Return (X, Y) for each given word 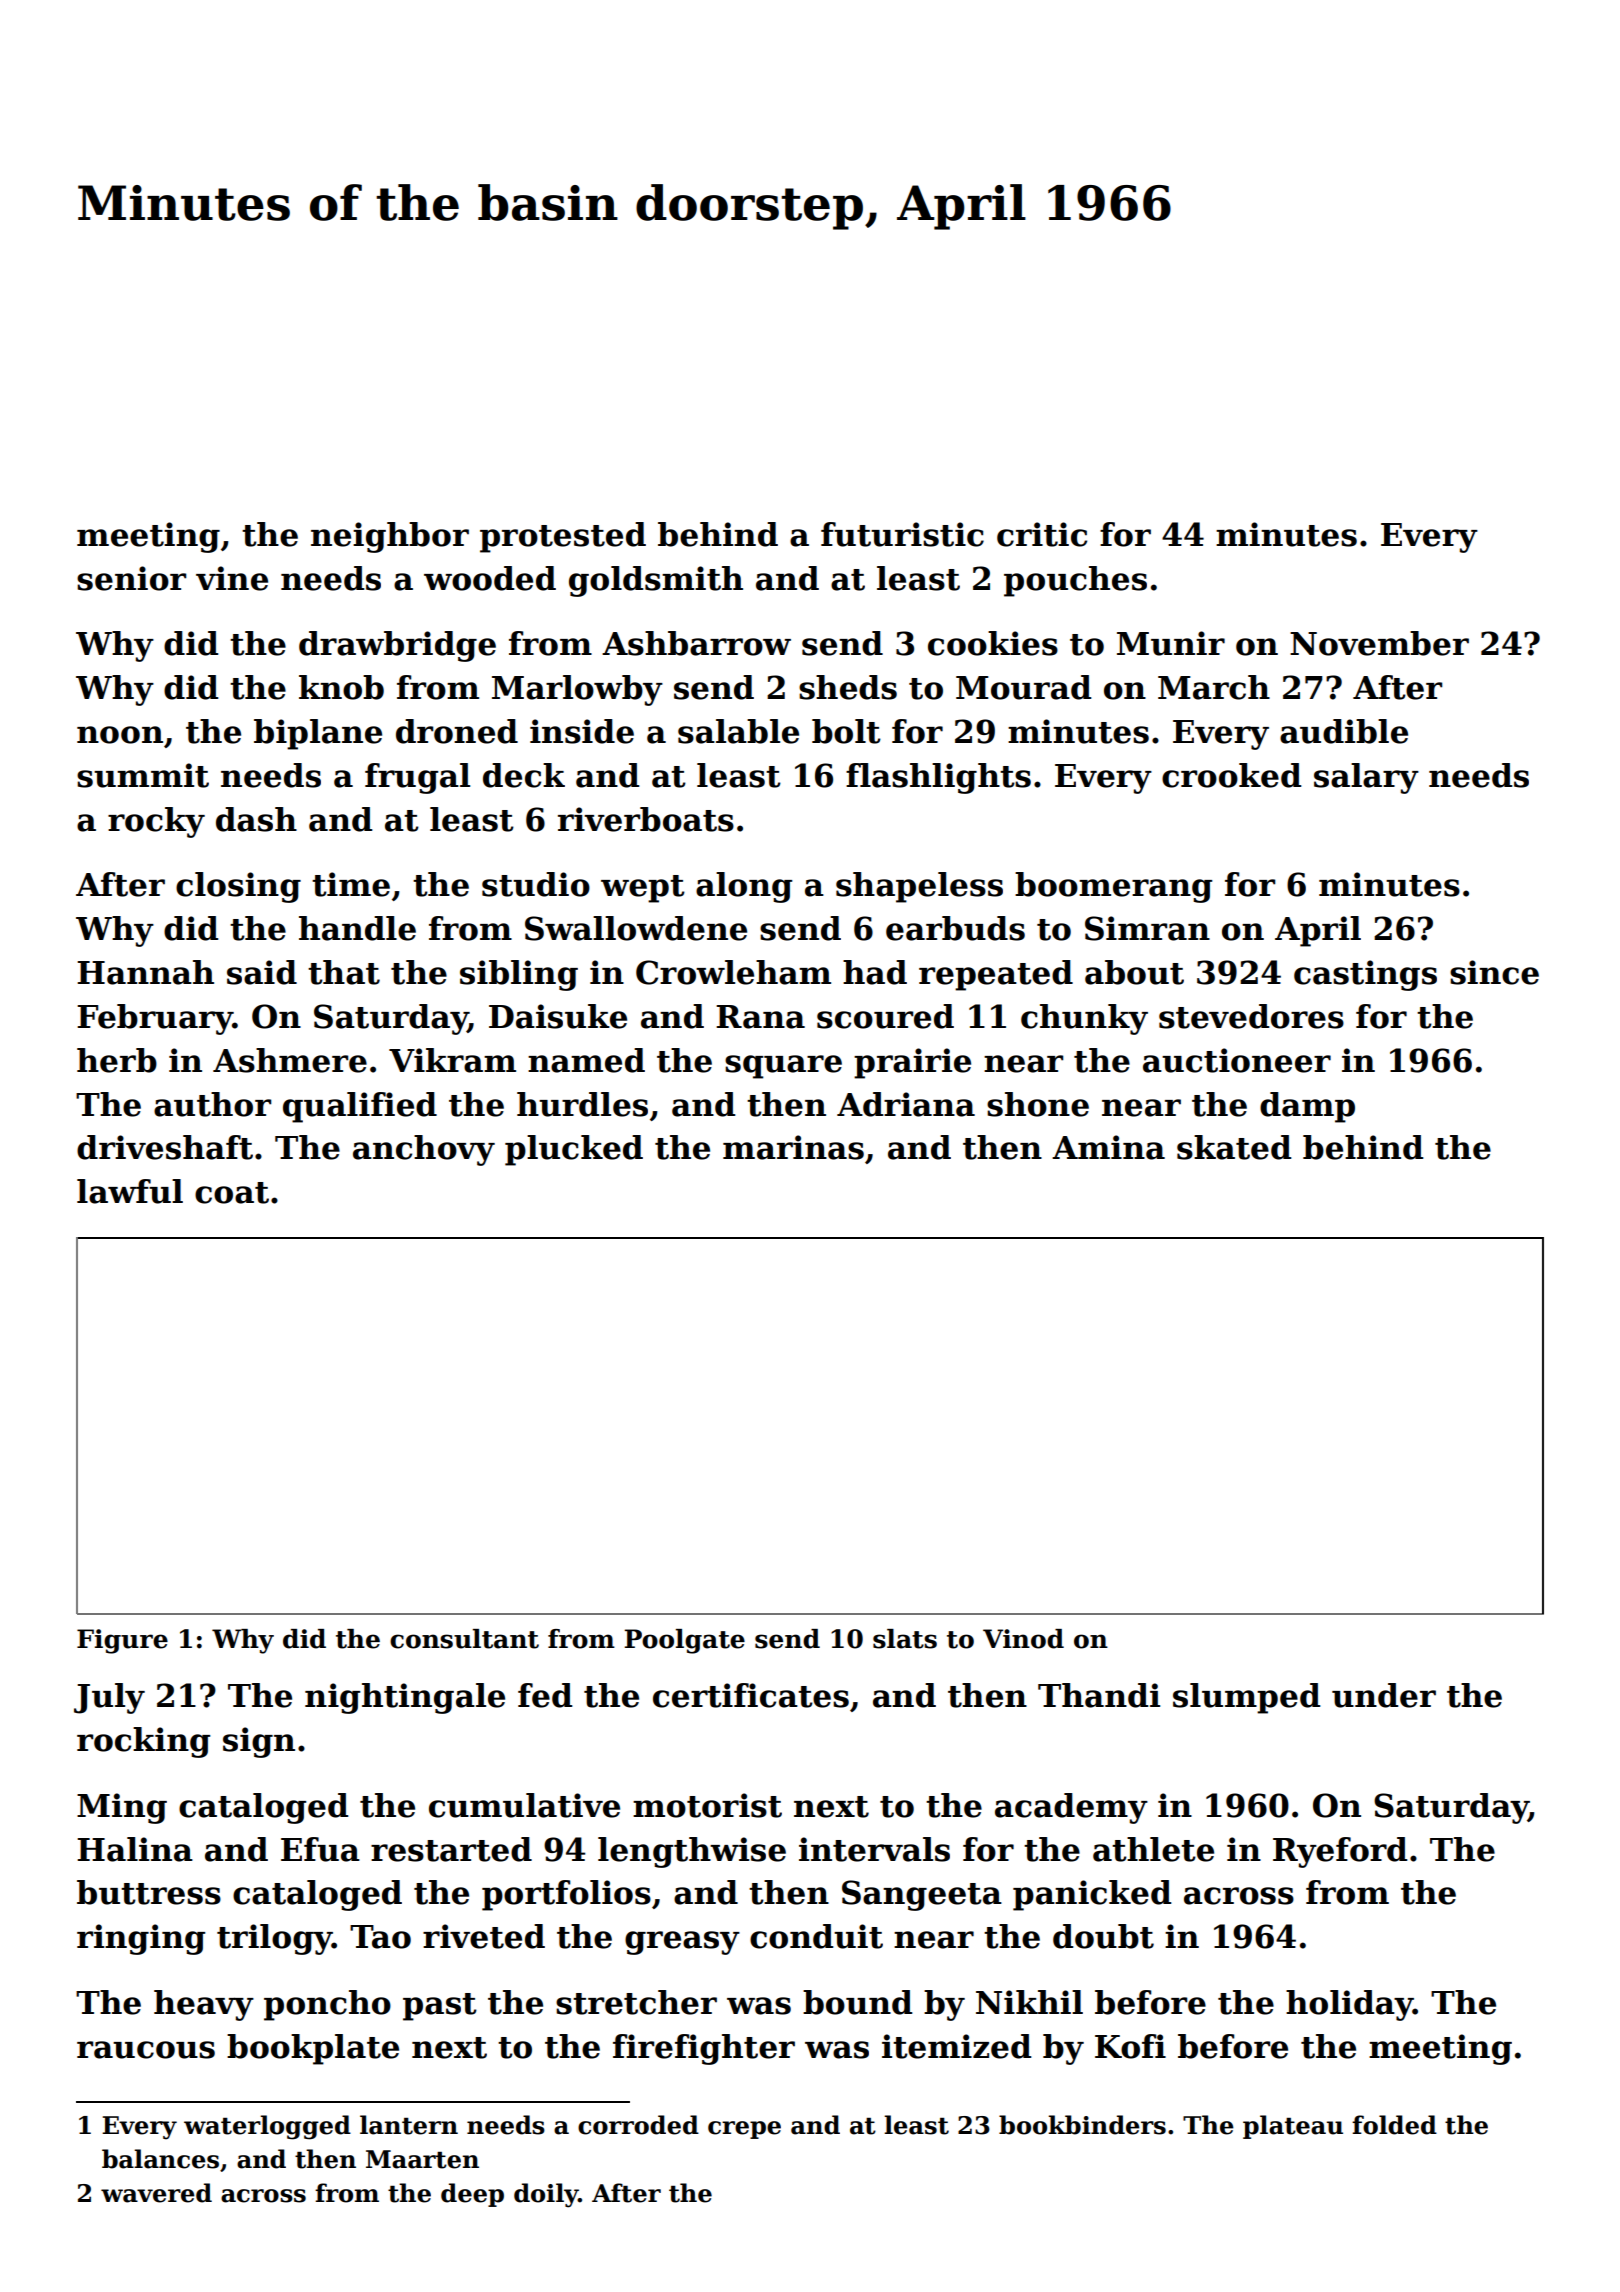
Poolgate (684, 1641)
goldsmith (656, 581)
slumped (1246, 1698)
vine (232, 578)
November (1379, 643)
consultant (464, 1639)
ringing (141, 1939)
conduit (816, 1936)
